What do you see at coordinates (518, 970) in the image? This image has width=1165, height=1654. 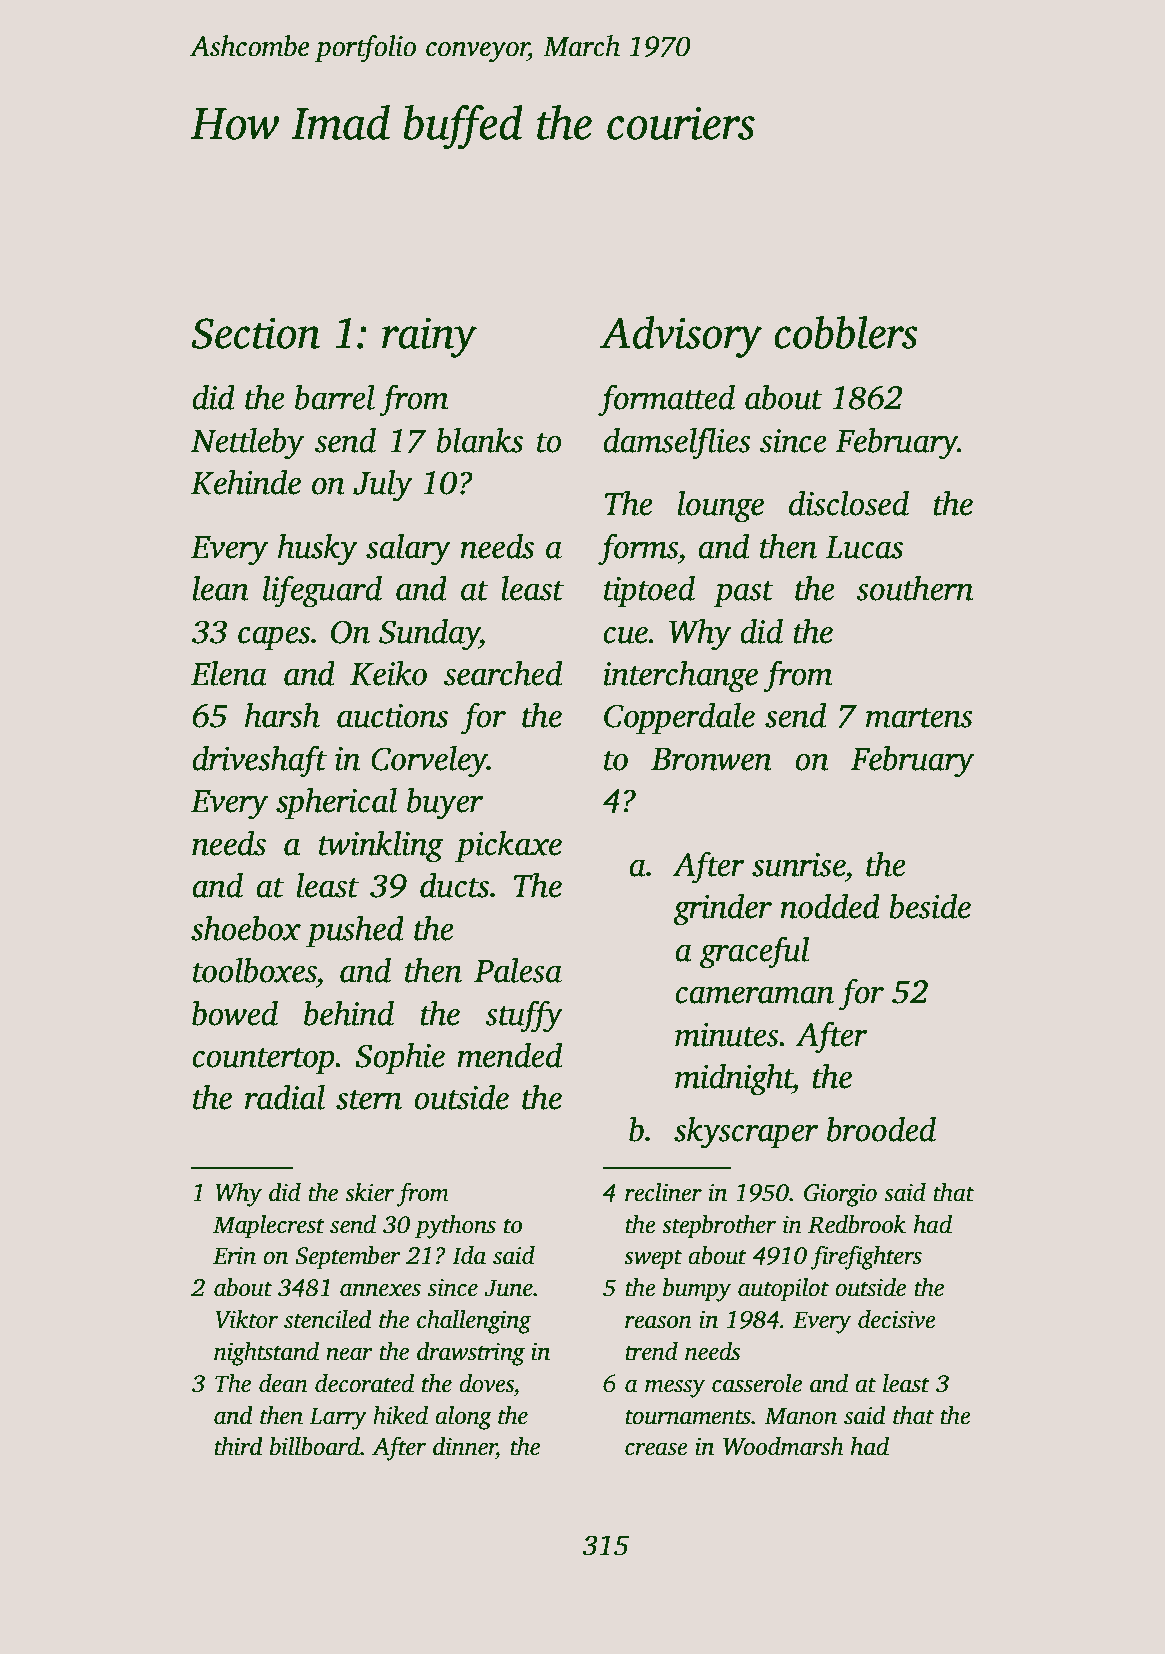 I see `Palesa` at bounding box center [518, 970].
